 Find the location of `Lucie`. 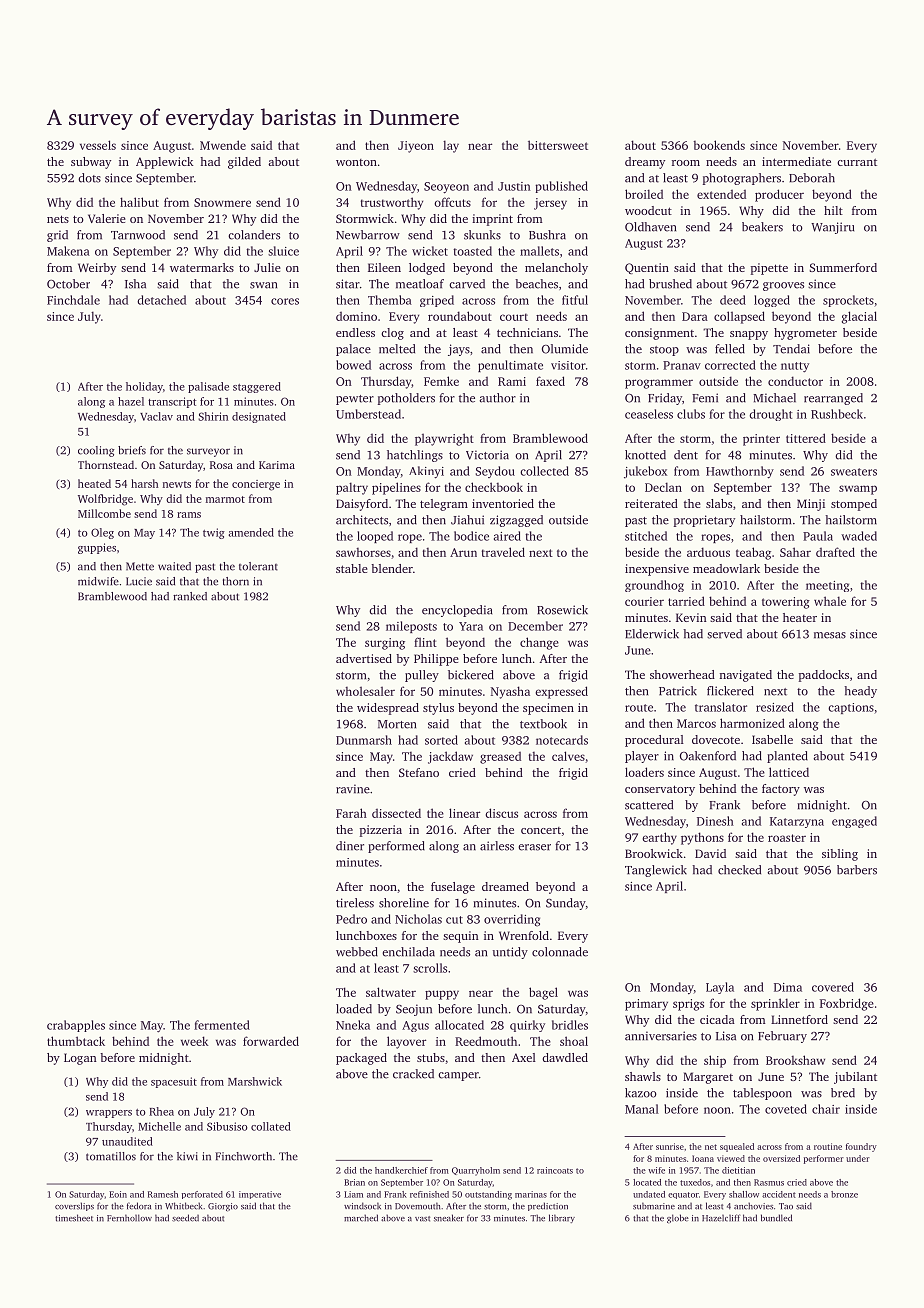

Lucie is located at coordinates (139, 581).
